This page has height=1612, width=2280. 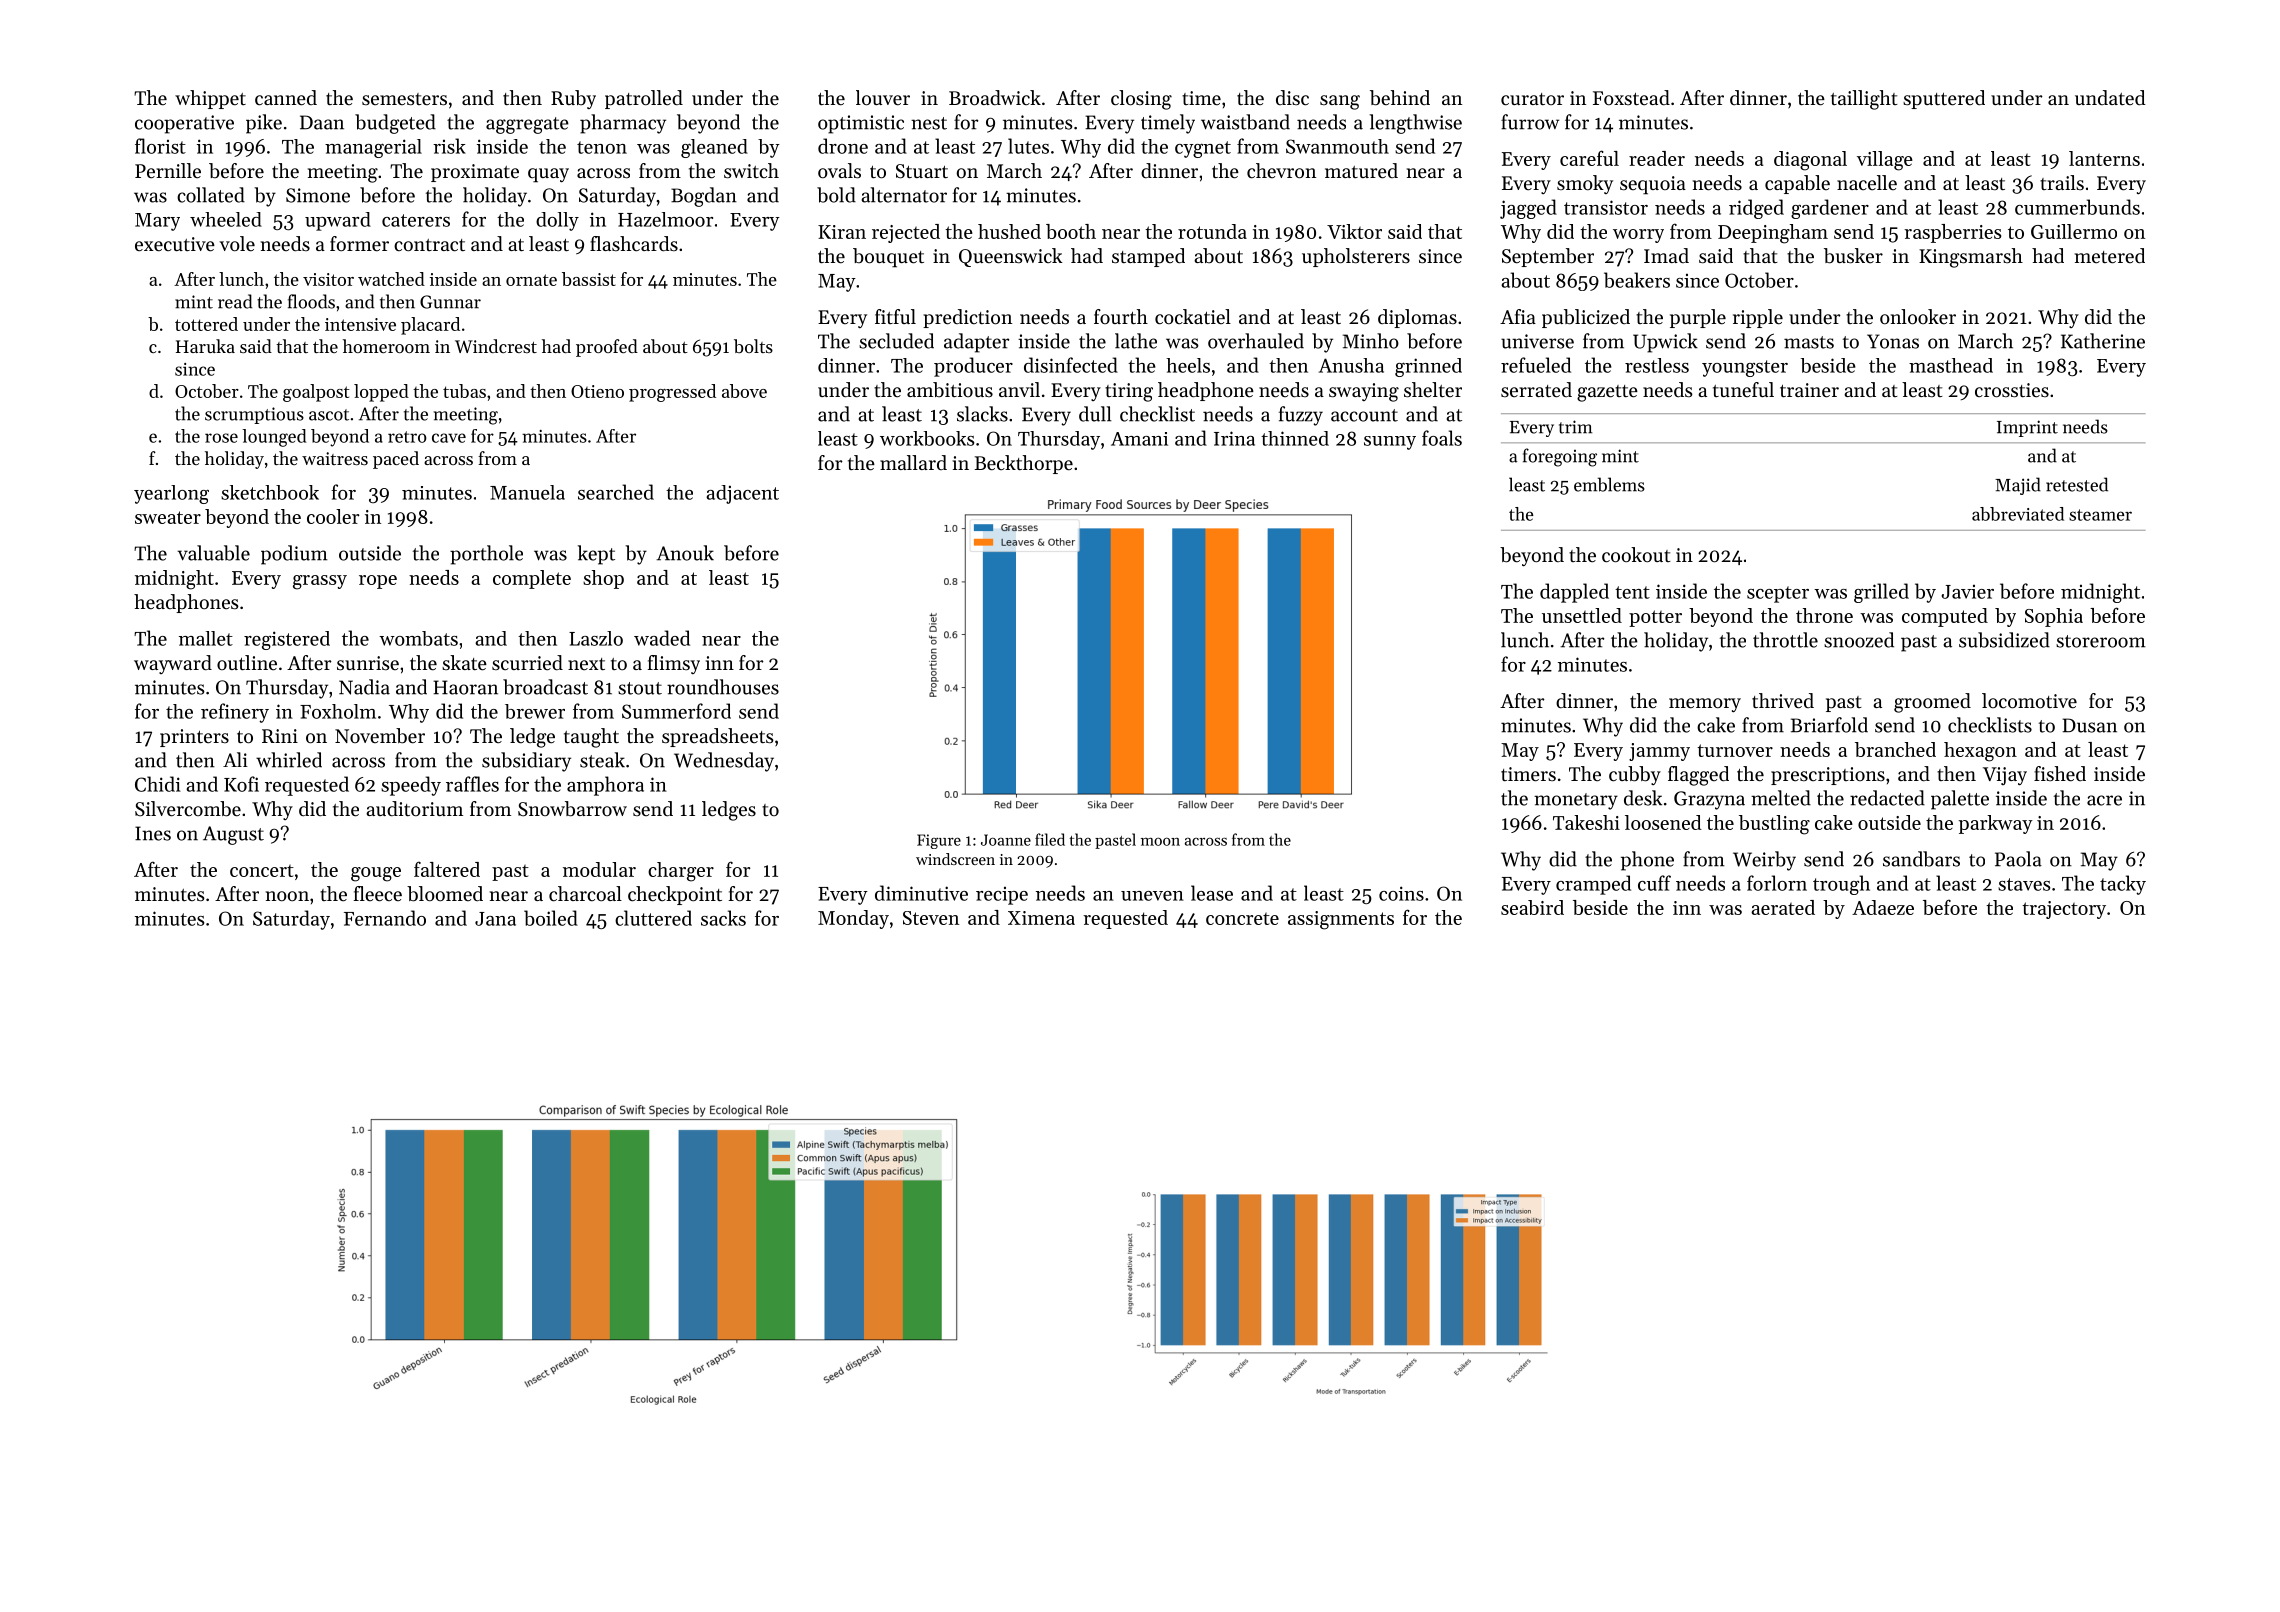 What do you see at coordinates (572, 809) in the page?
I see `Snowbarrow` at bounding box center [572, 809].
